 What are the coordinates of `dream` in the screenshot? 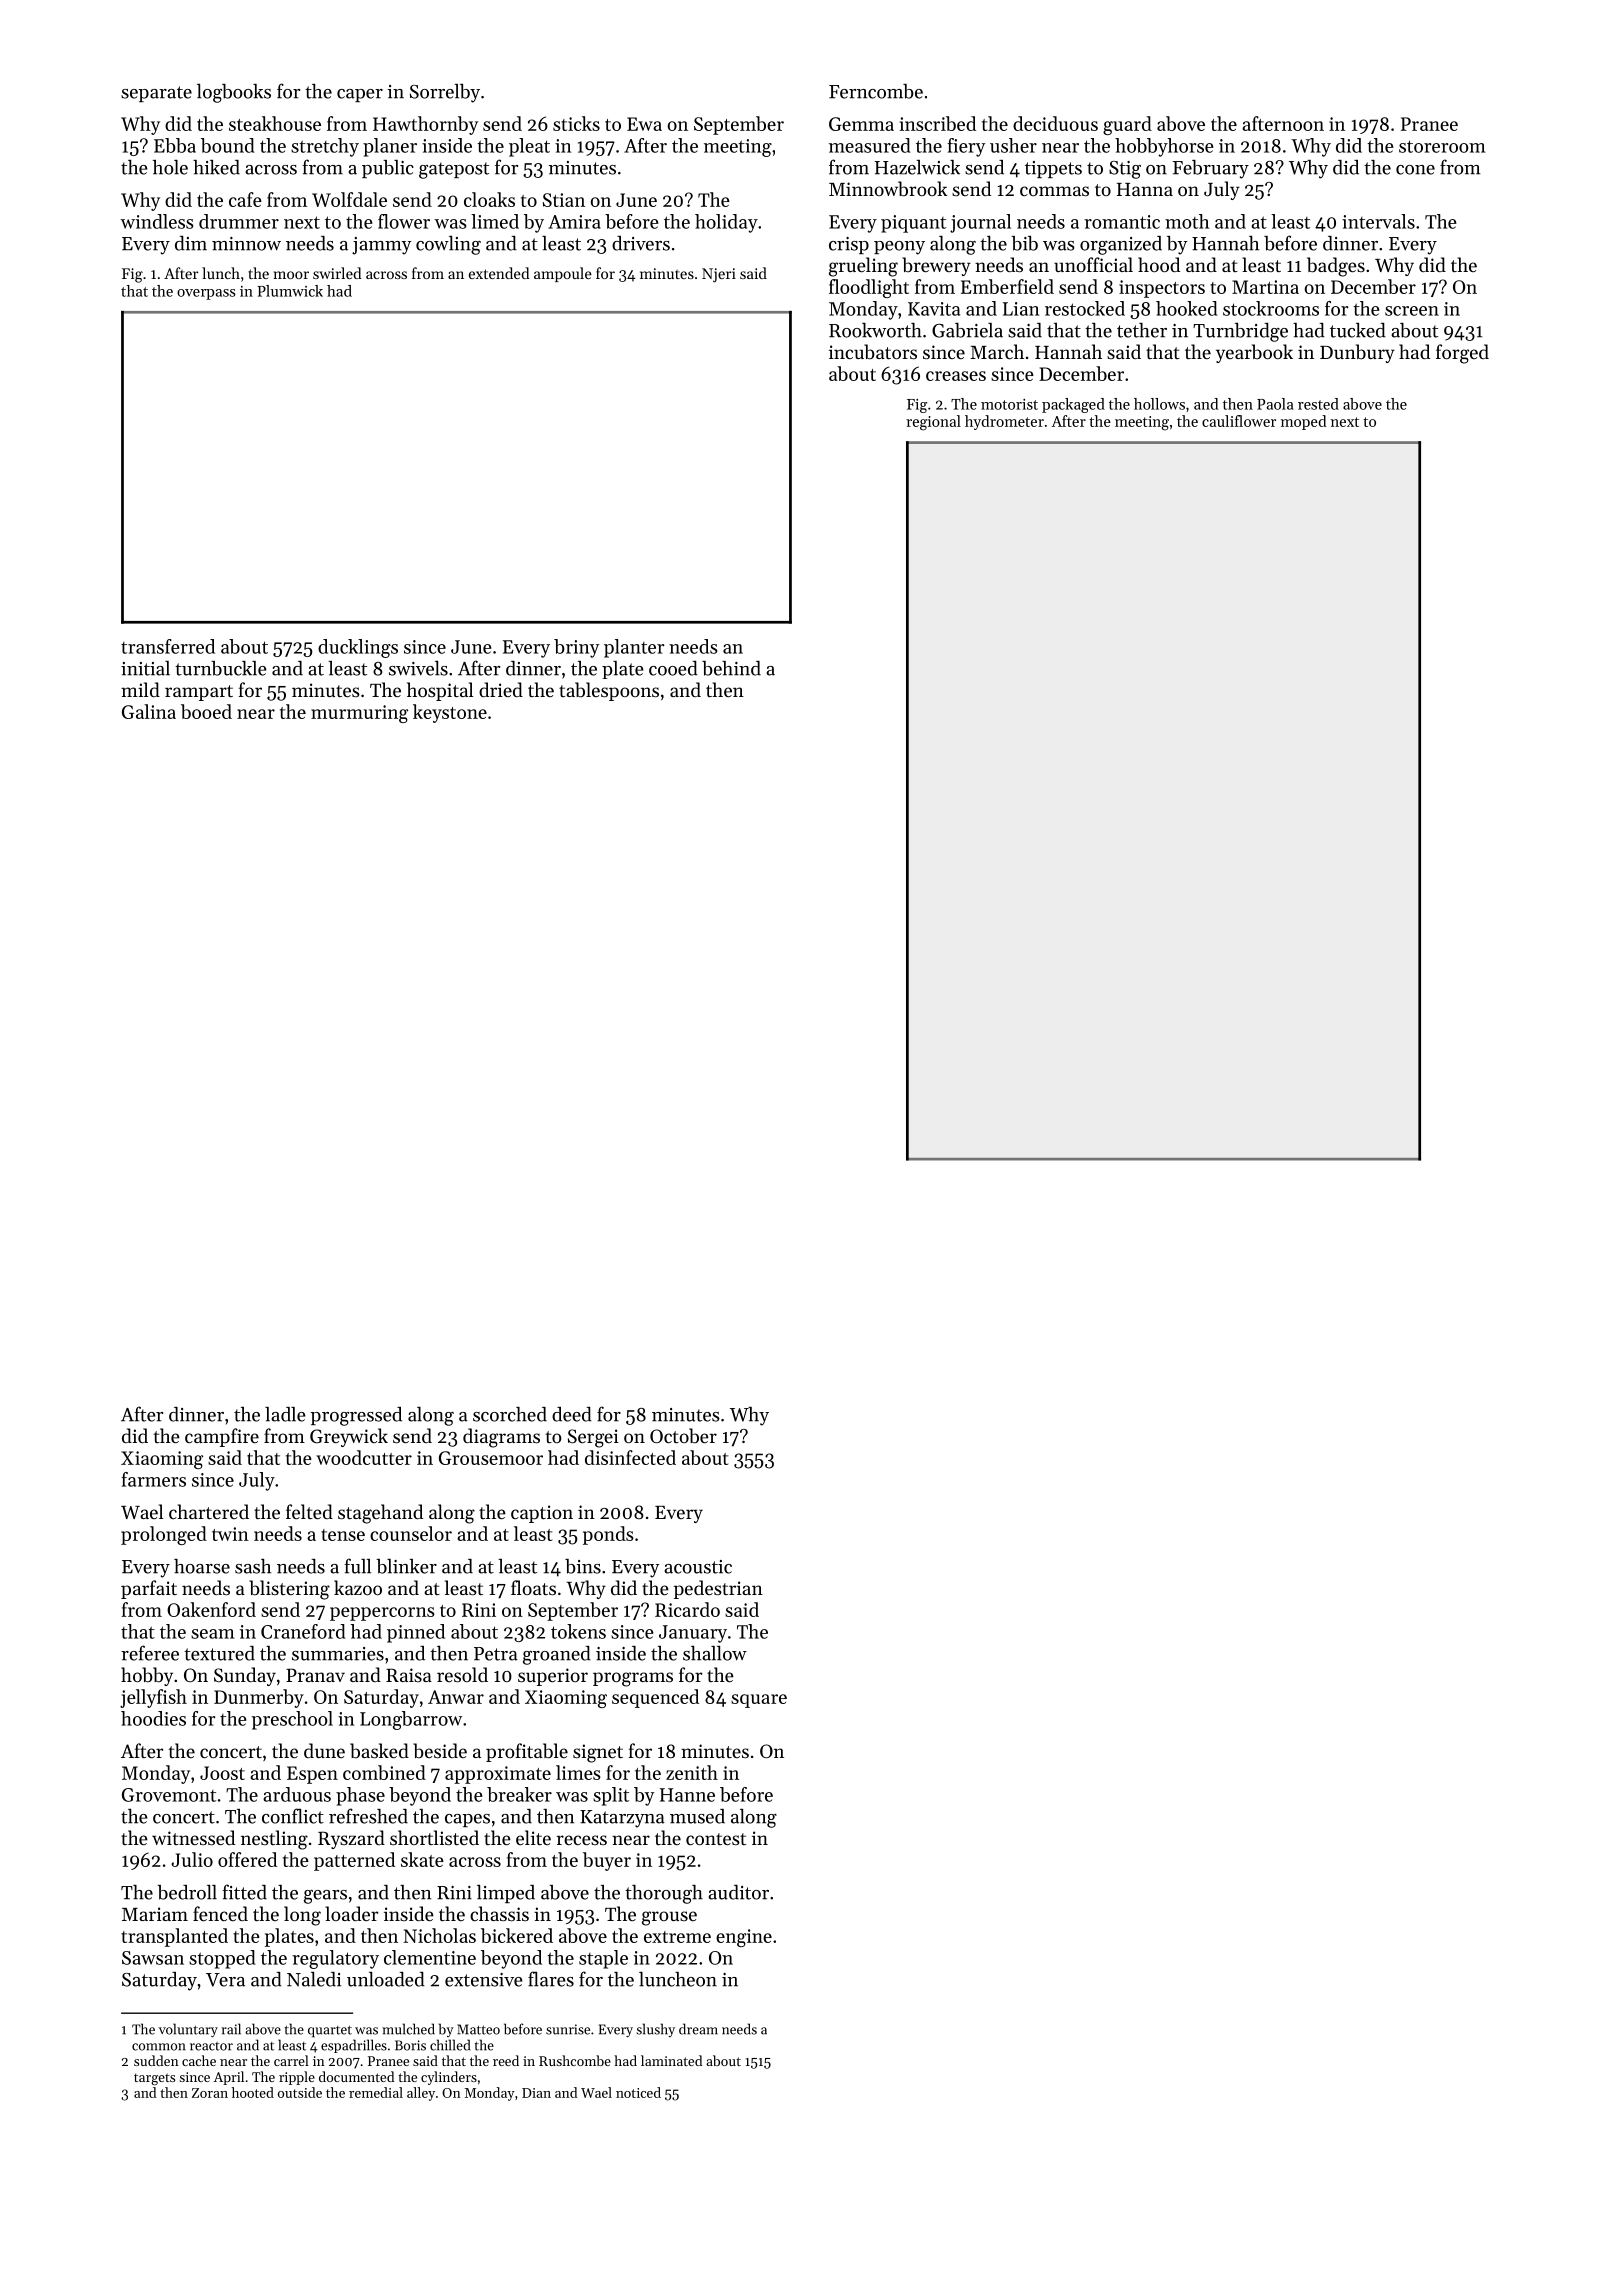 It's located at (698, 2029).
